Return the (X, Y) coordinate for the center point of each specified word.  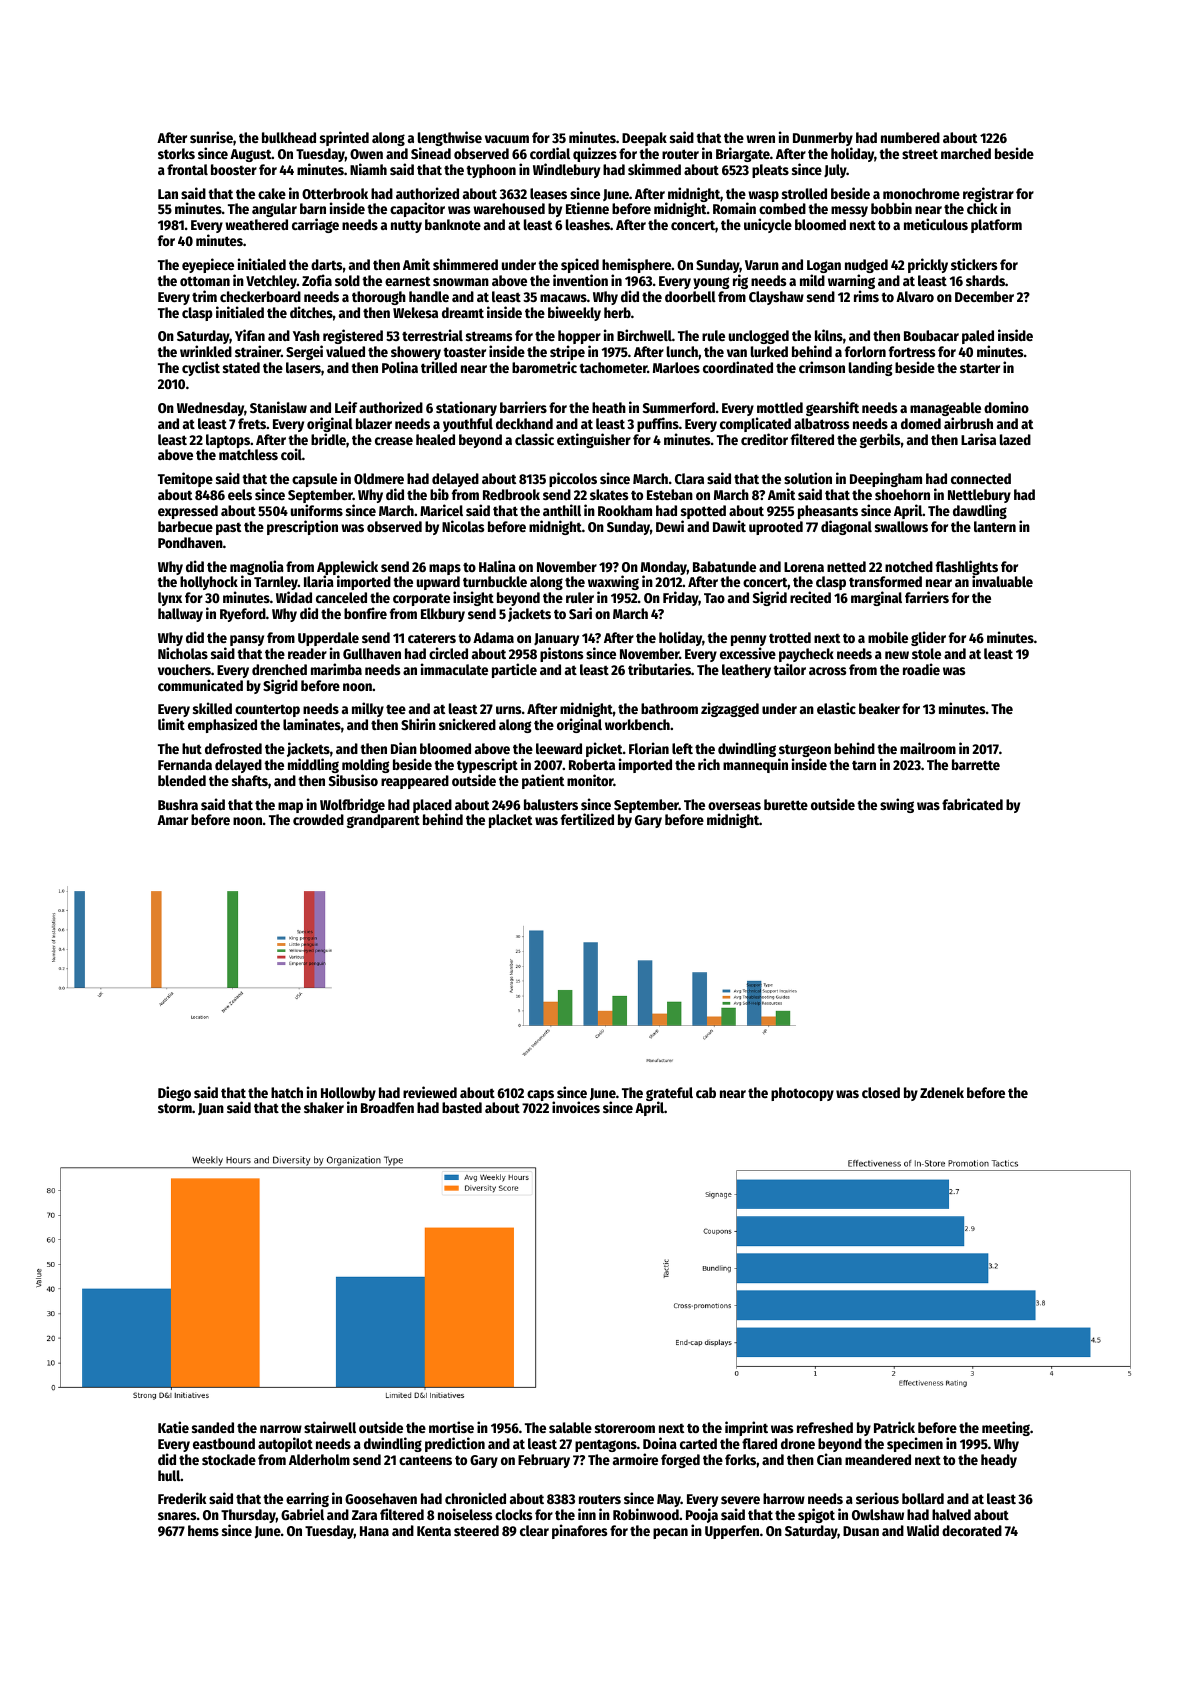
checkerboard (260, 296)
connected (981, 478)
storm (175, 1108)
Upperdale (328, 639)
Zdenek (942, 1092)
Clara (689, 478)
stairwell (330, 1427)
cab (706, 1092)
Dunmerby (823, 139)
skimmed (654, 169)
